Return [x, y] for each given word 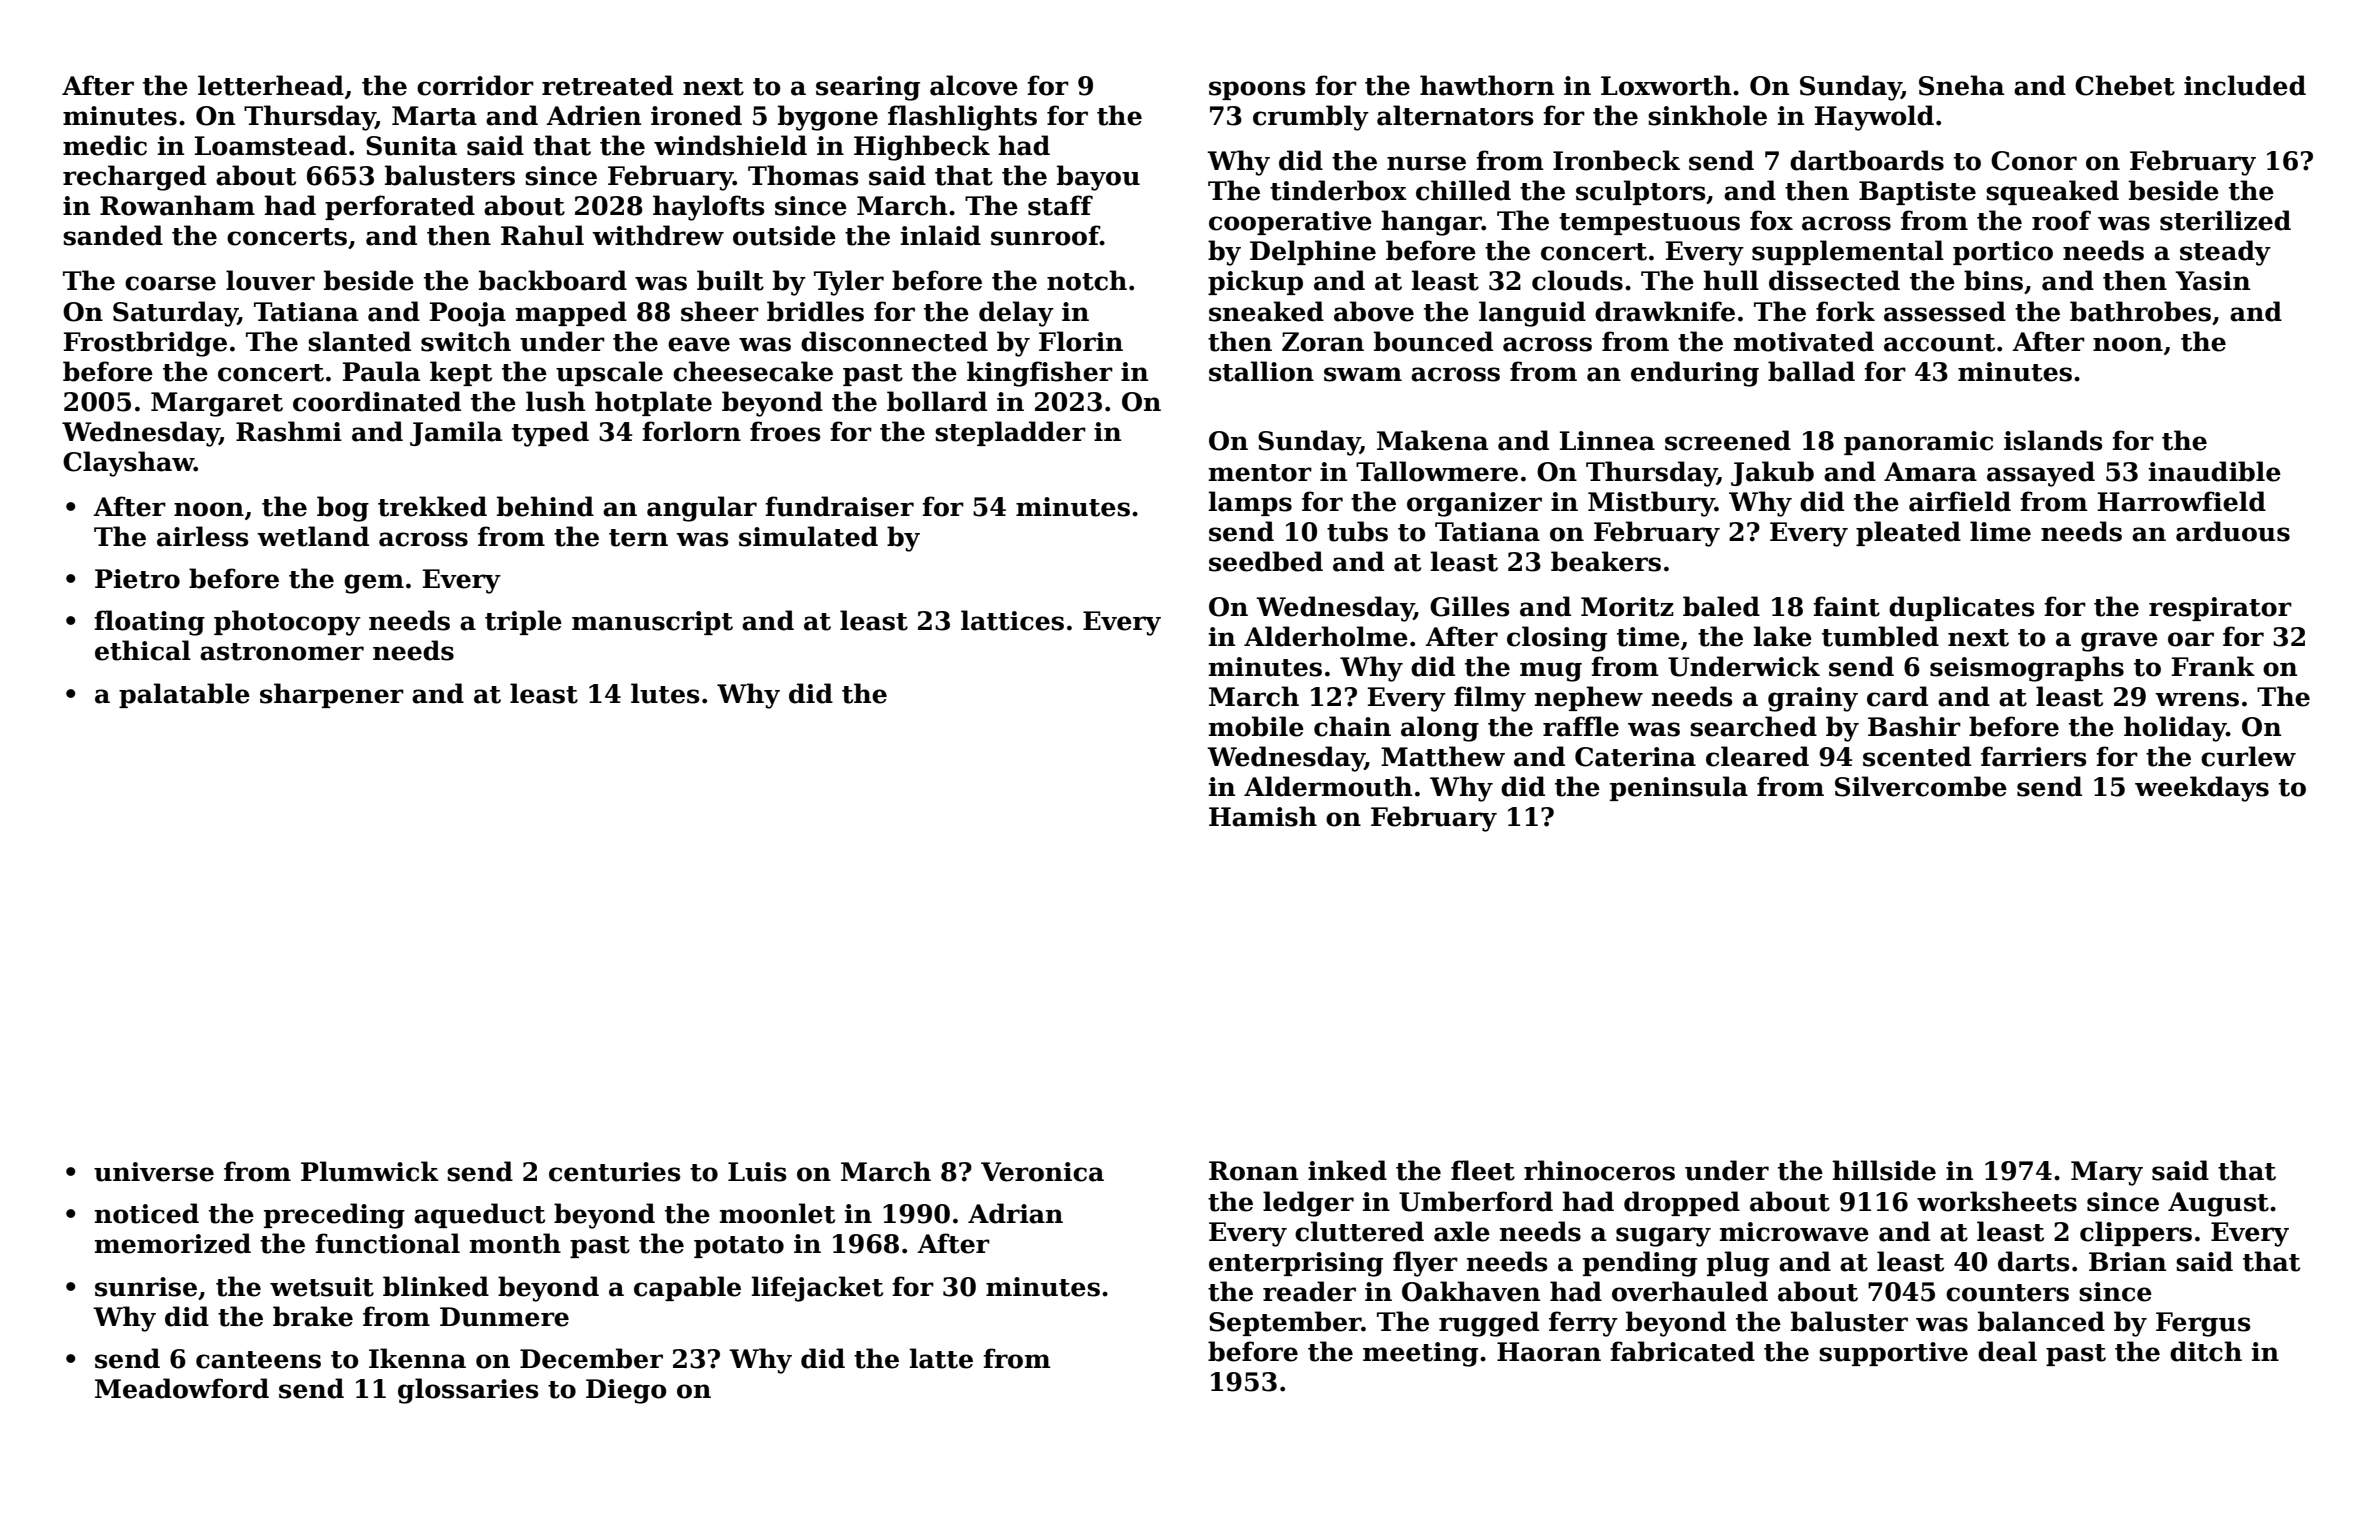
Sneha [1961, 85]
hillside [1884, 1170]
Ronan [1253, 1171]
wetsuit [322, 1287]
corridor [475, 85]
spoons [1257, 90]
